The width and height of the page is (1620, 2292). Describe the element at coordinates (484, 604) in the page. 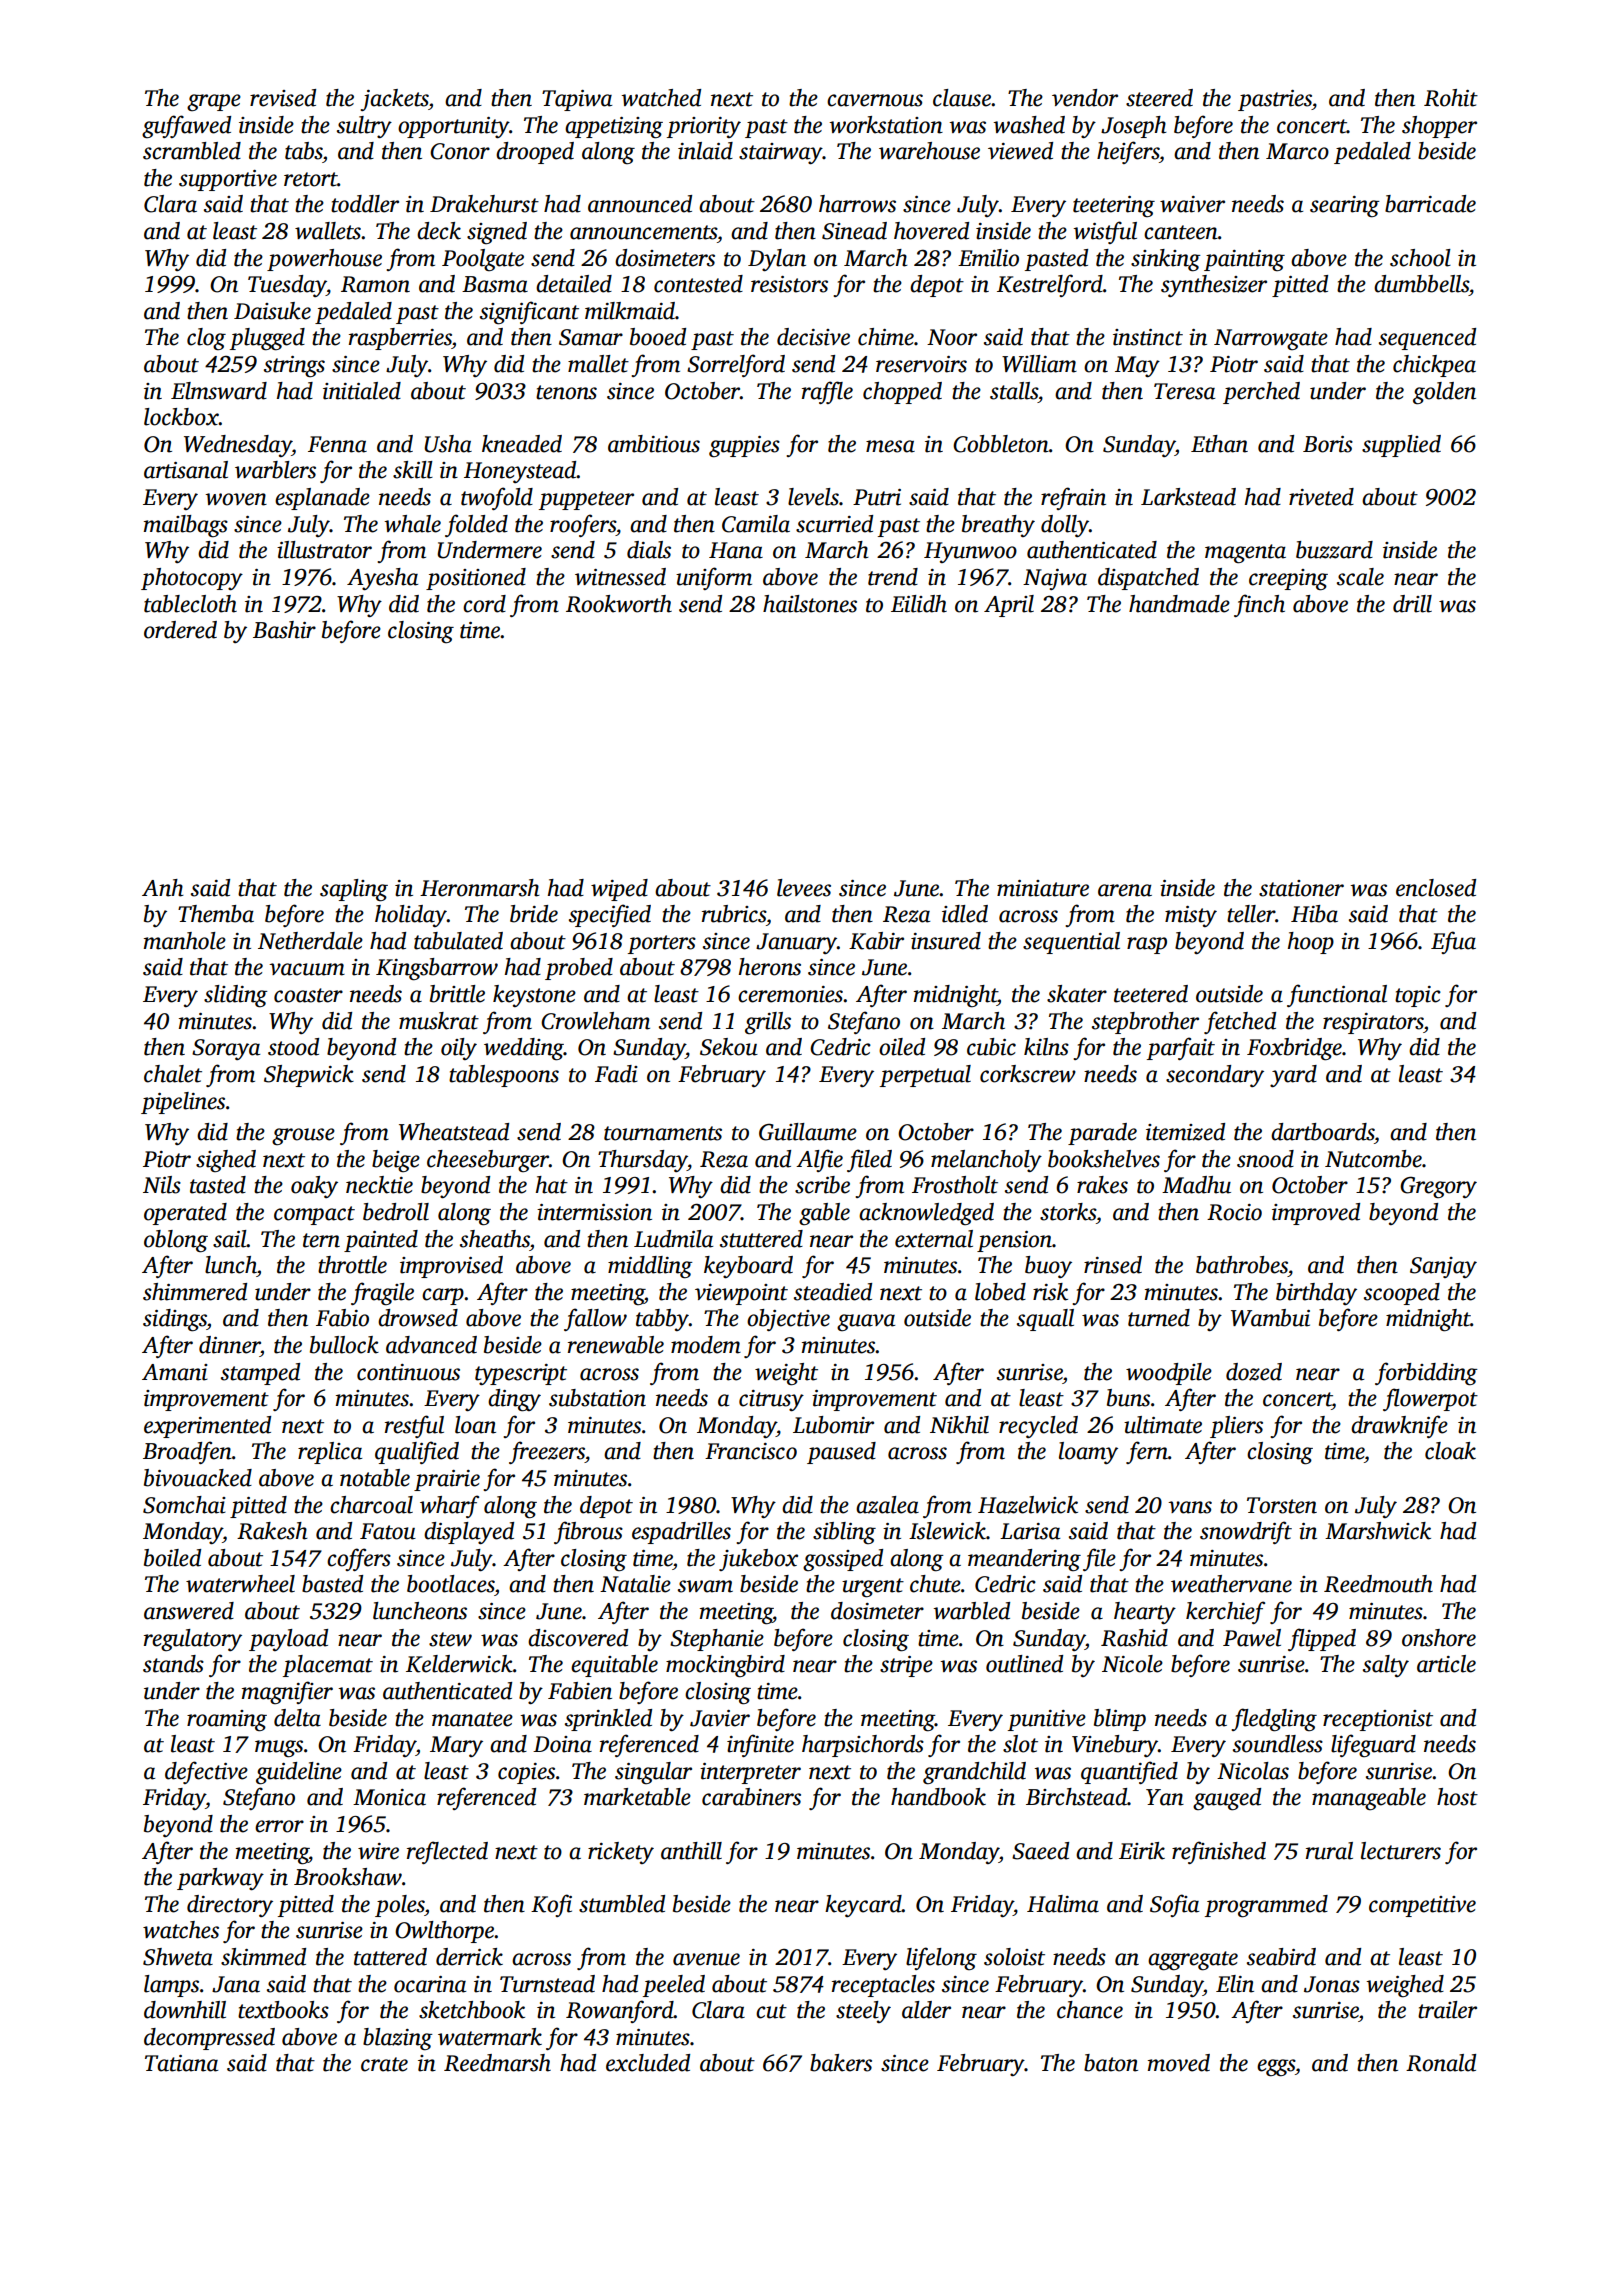

I see `cord` at that location.
